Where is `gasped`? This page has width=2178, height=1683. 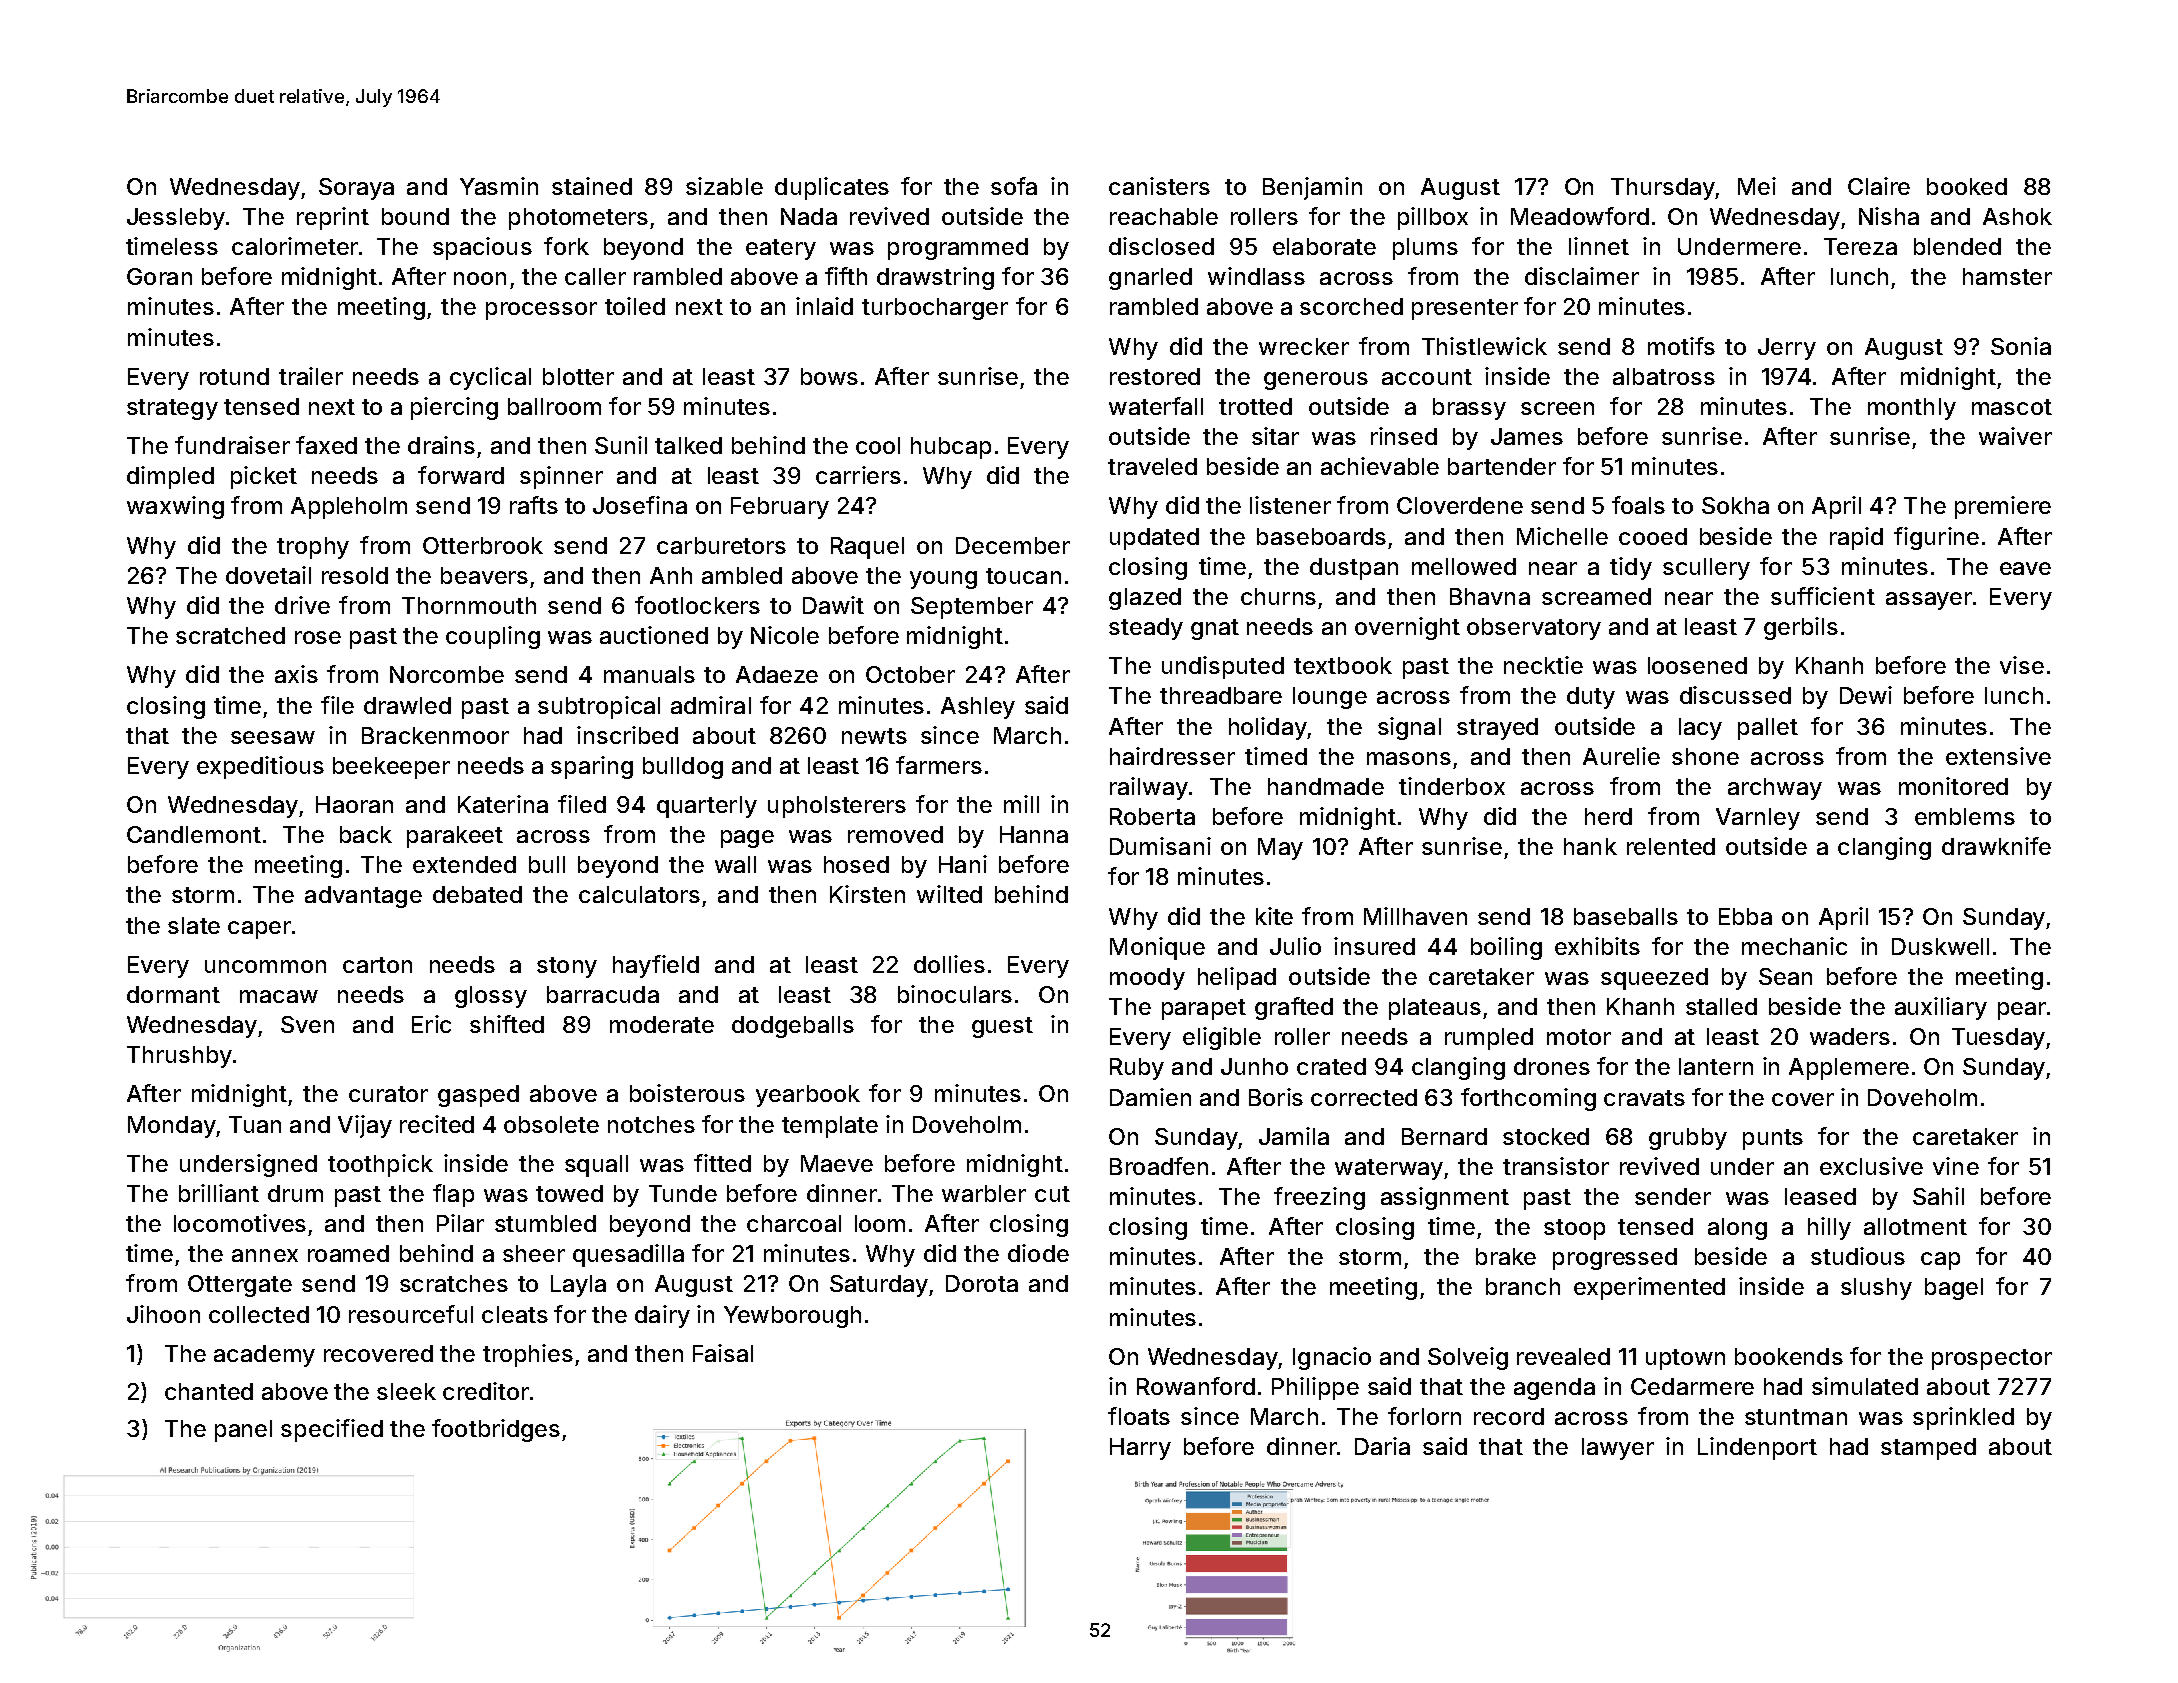 gasped is located at coordinates (478, 1096).
